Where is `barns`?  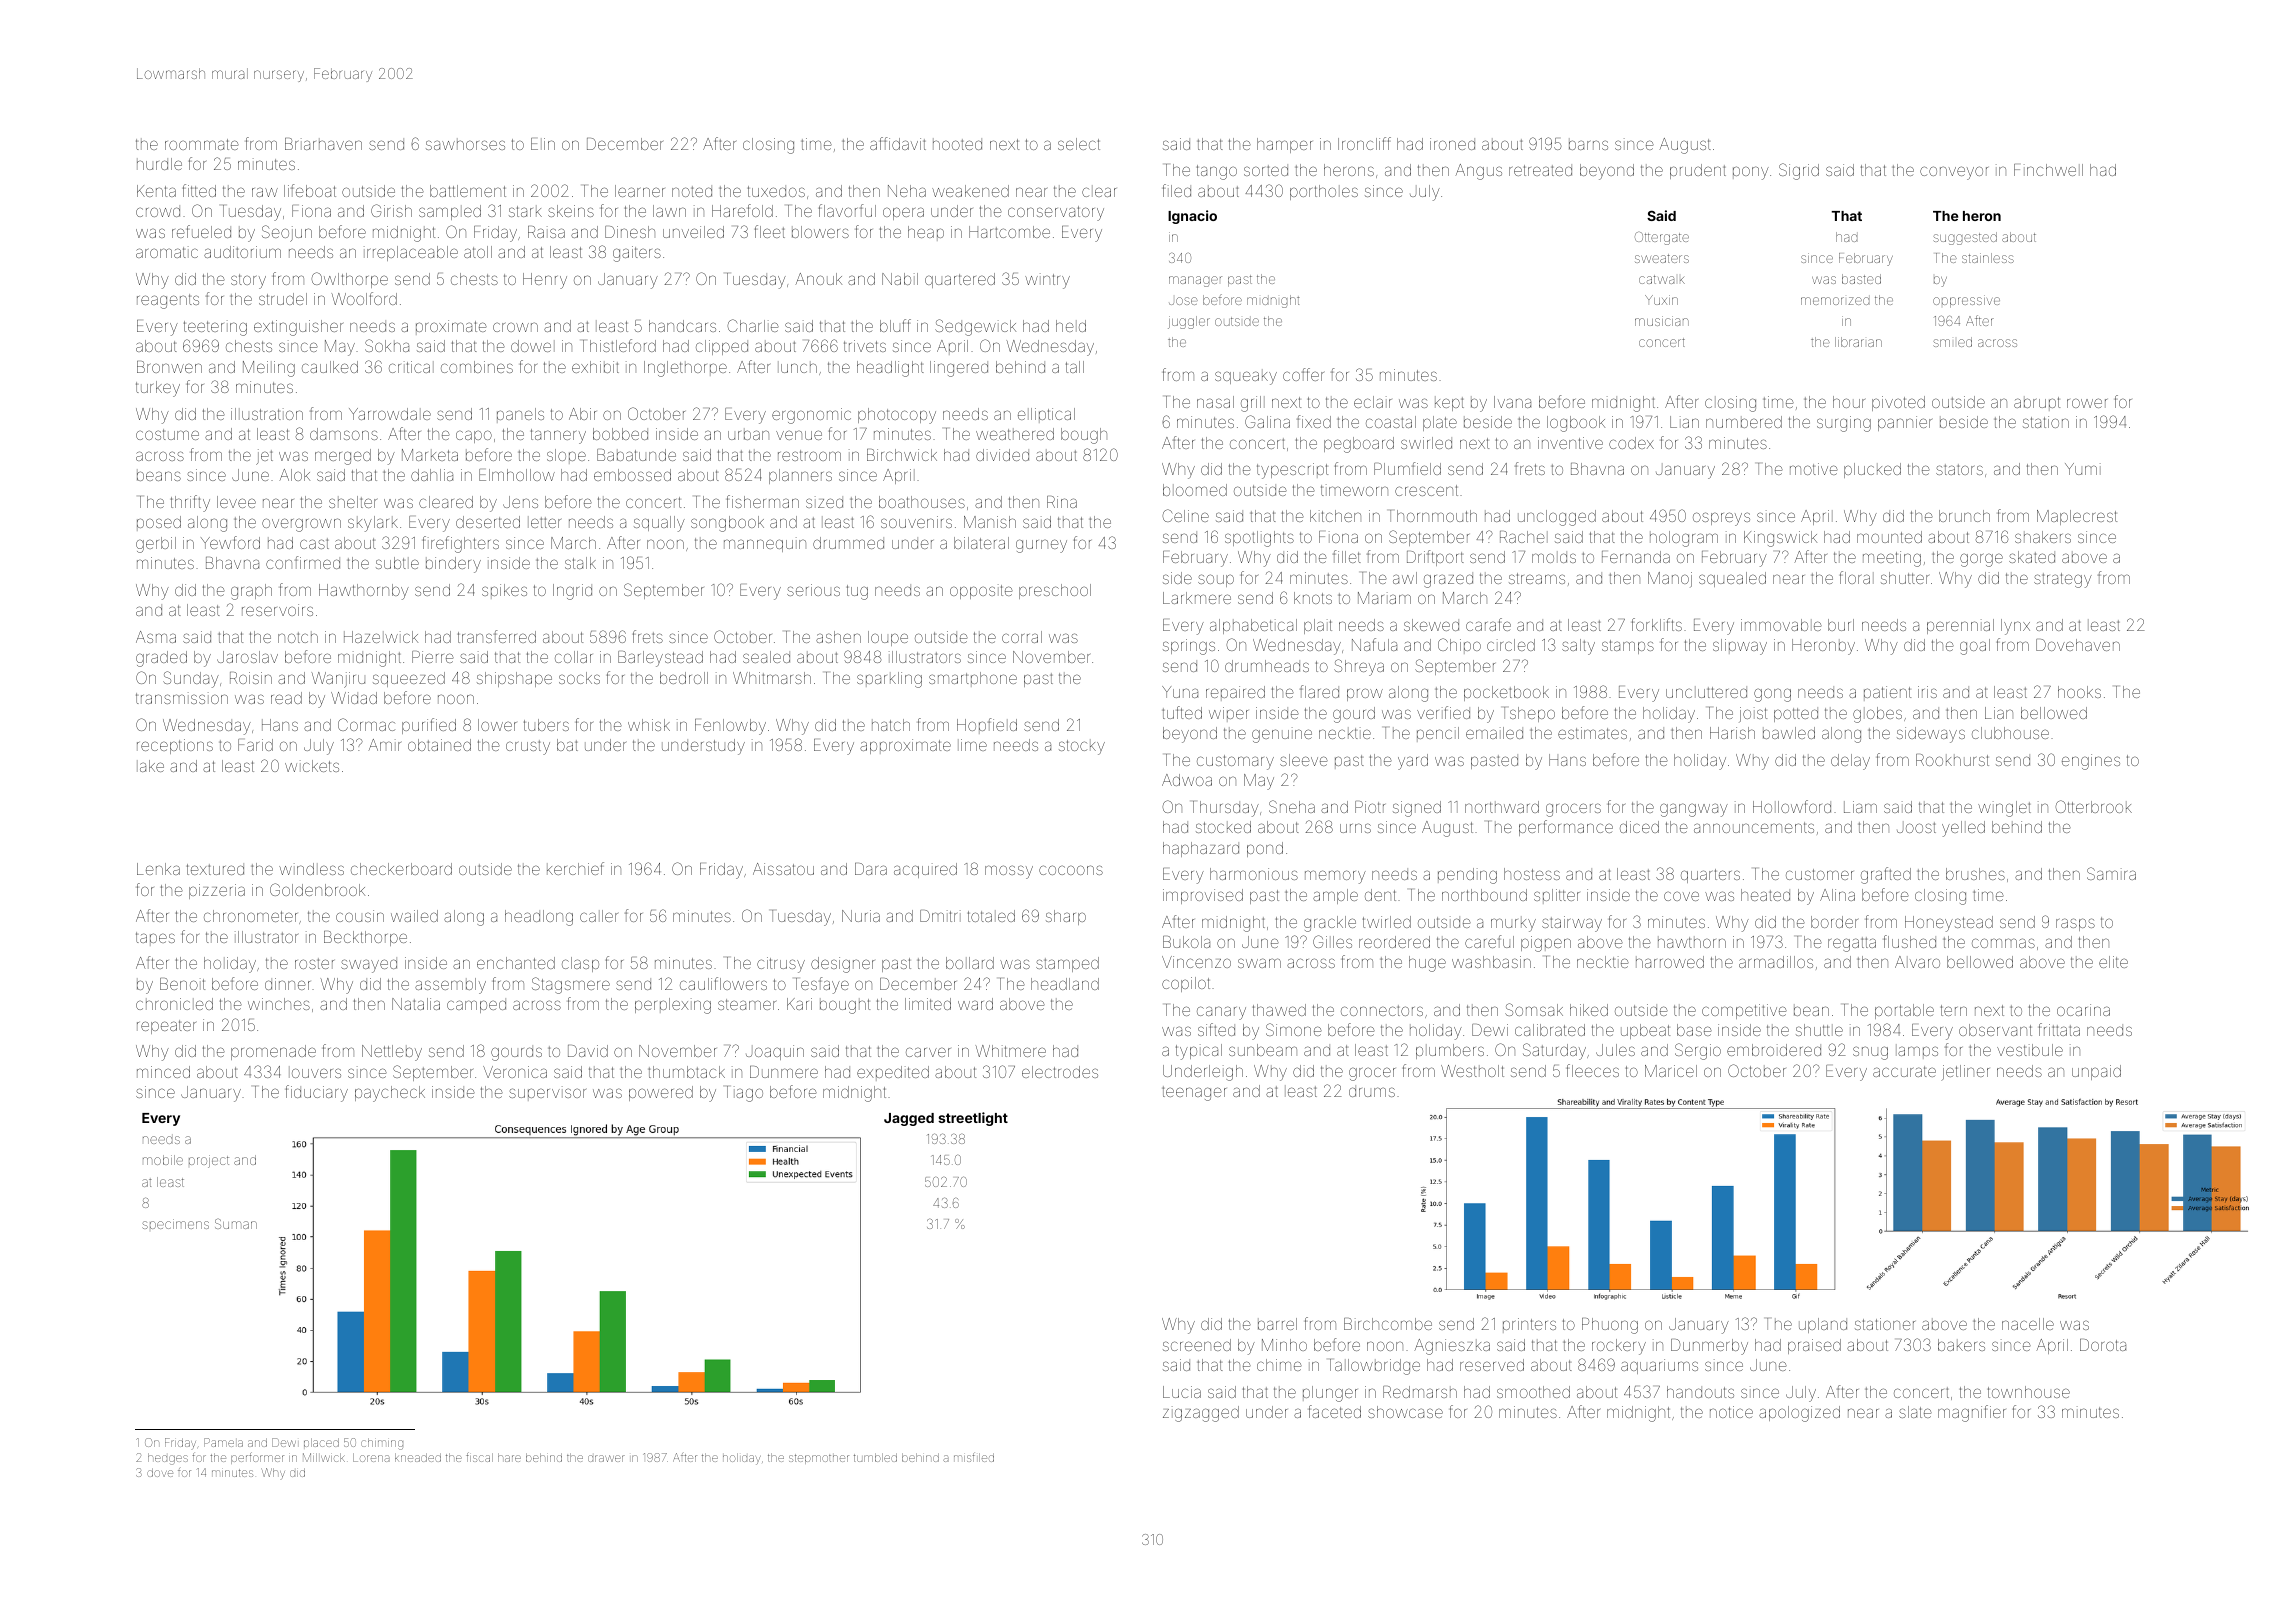
barns is located at coordinates (1588, 144).
